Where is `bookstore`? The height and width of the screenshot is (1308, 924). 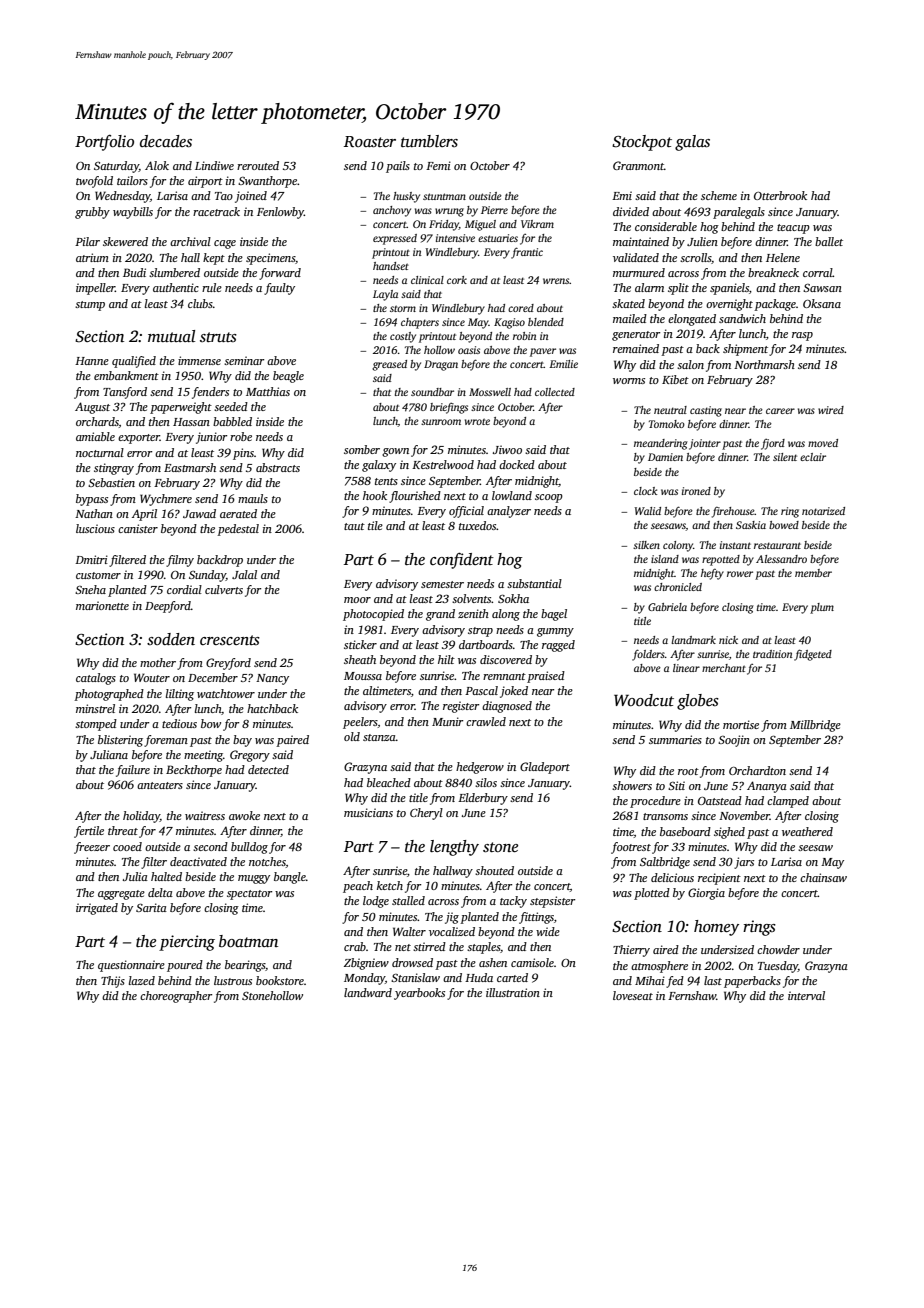 bookstore is located at coordinates (280, 980).
